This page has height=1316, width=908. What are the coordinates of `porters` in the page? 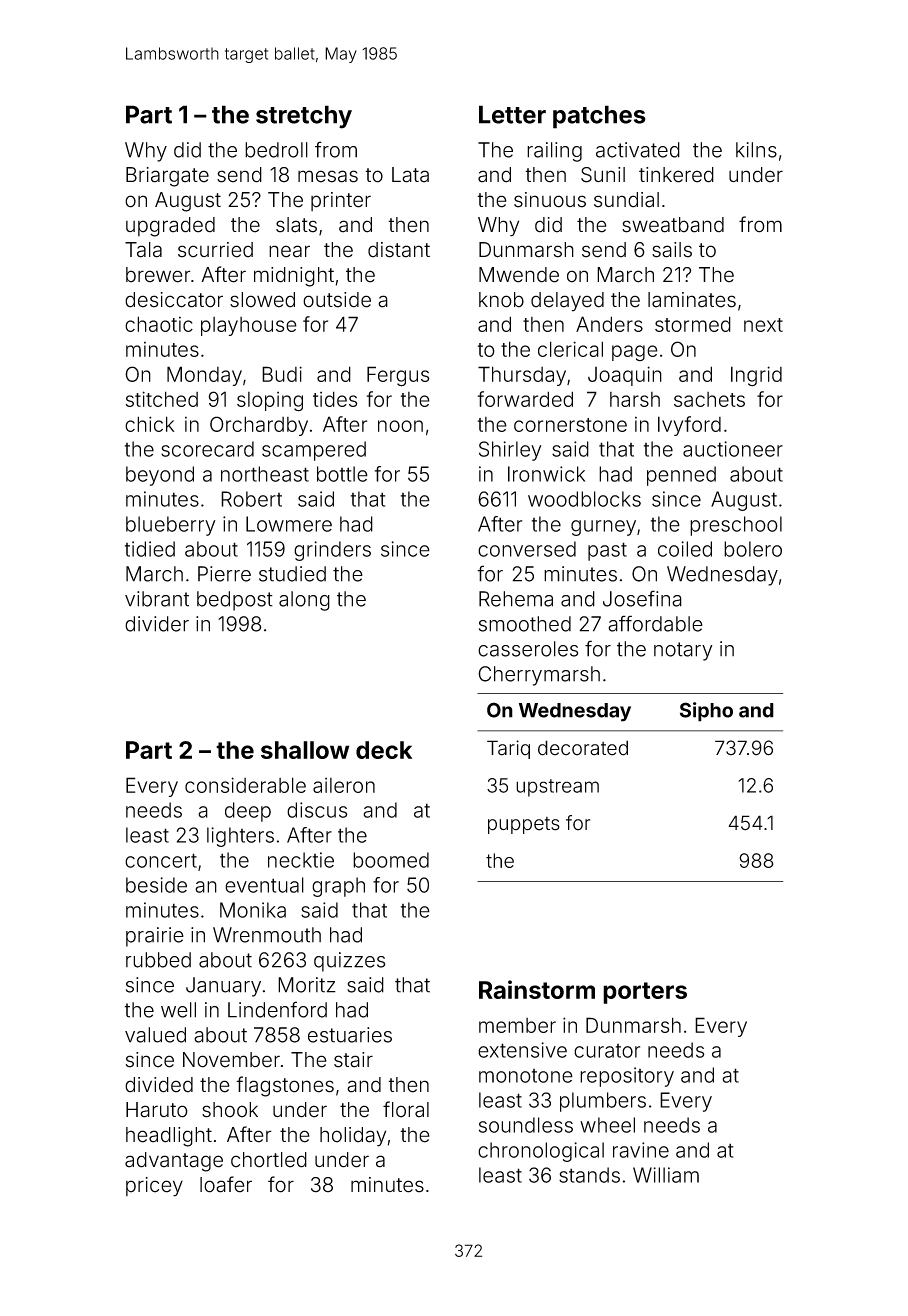 It's located at (645, 993).
